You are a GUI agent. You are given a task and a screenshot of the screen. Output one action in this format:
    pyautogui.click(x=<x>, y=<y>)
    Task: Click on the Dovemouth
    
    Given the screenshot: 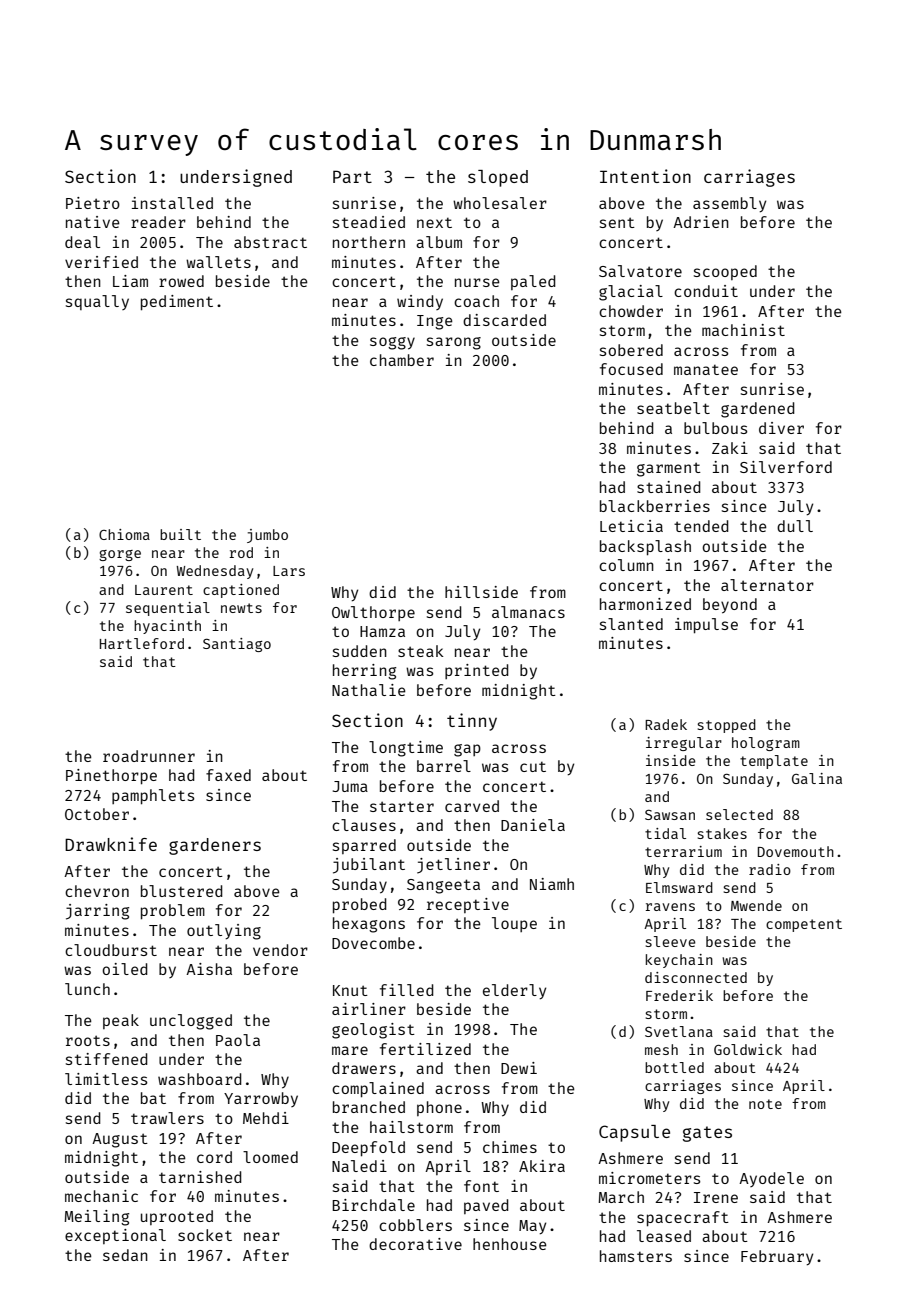 What is the action you would take?
    pyautogui.click(x=796, y=851)
